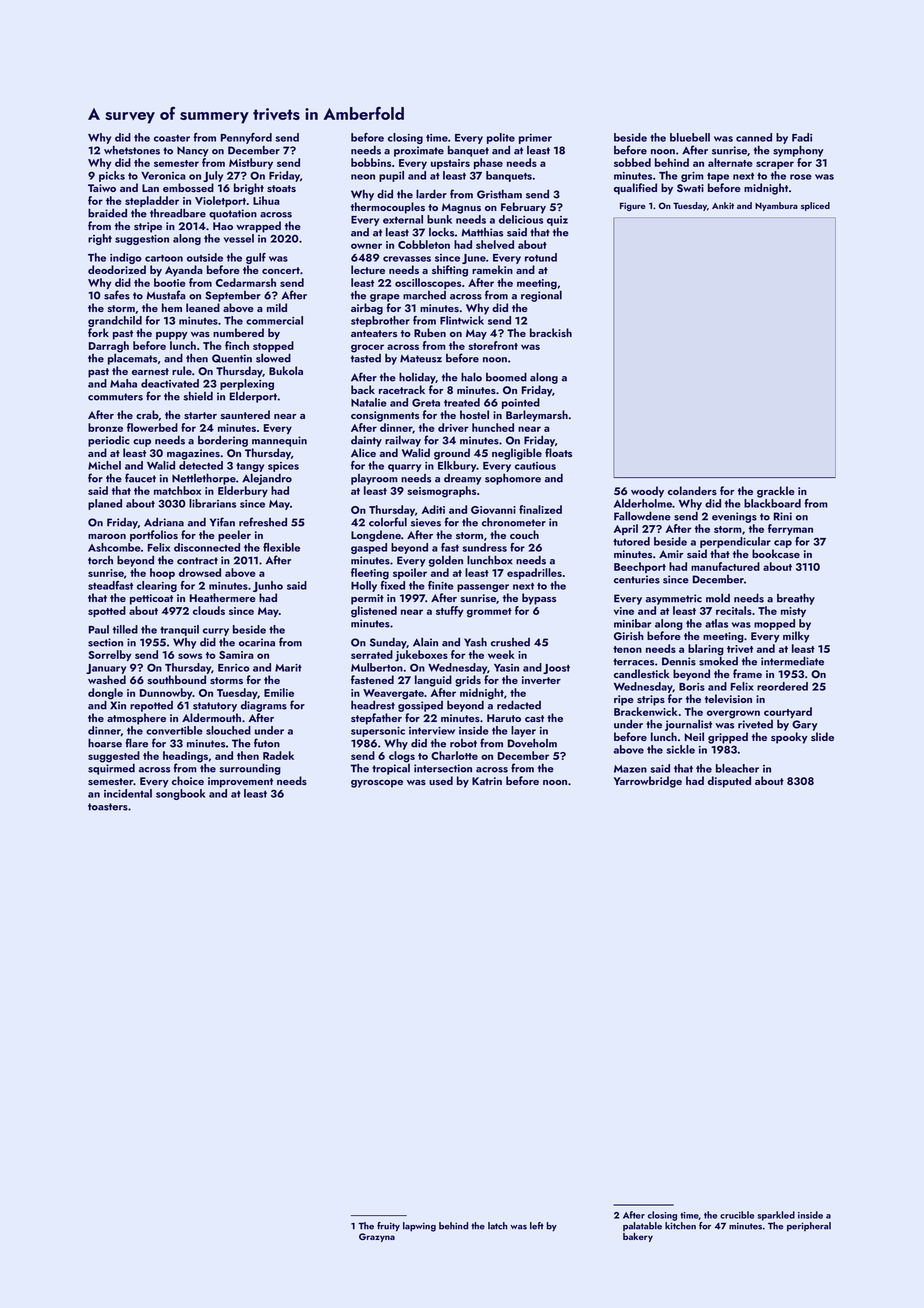 This screenshot has height=1308, width=924. What do you see at coordinates (537, 1226) in the screenshot?
I see `left` at bounding box center [537, 1226].
